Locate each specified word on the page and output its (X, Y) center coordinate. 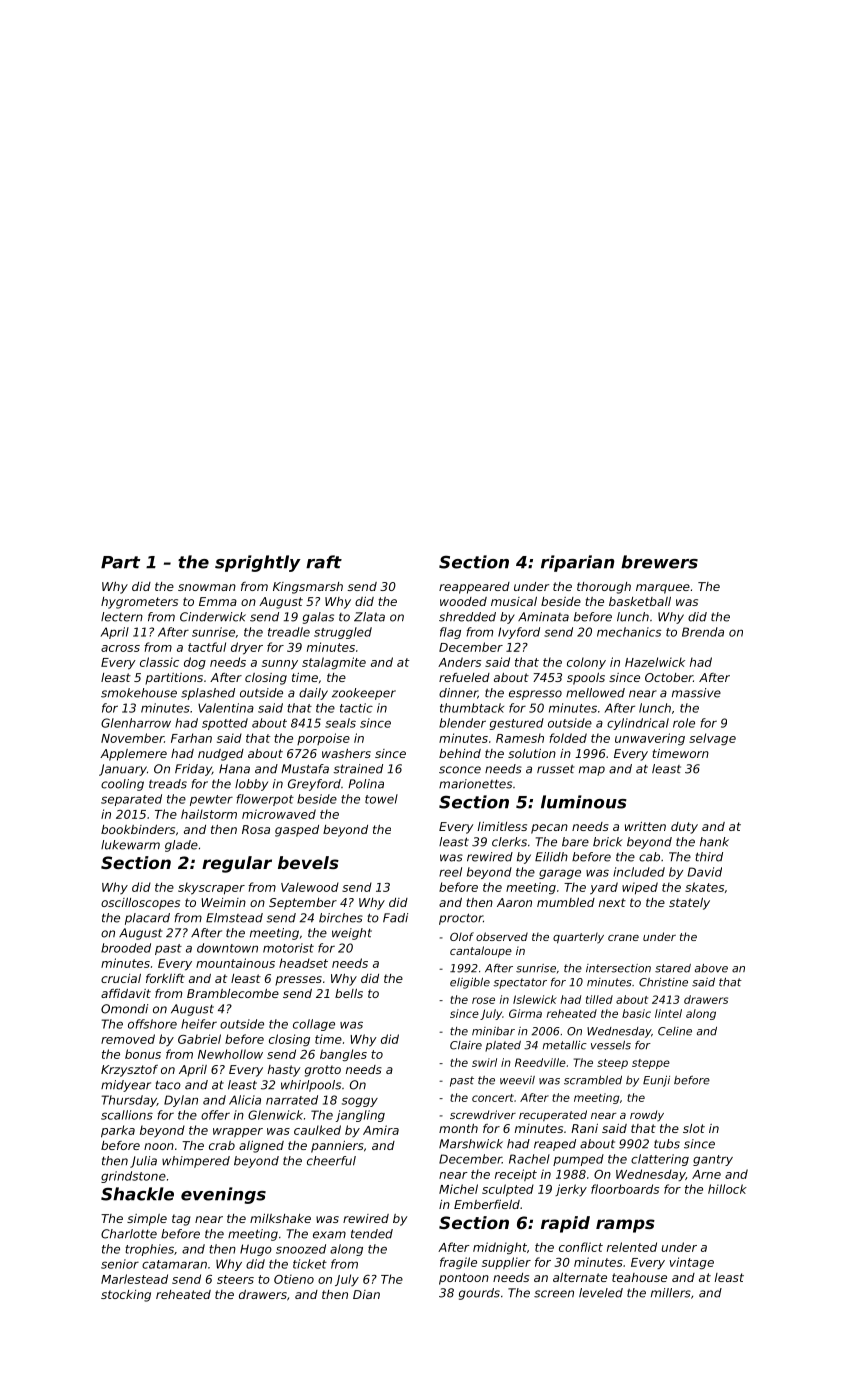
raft (324, 562)
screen (554, 1294)
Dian (366, 1294)
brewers (659, 562)
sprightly (258, 563)
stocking (126, 1296)
